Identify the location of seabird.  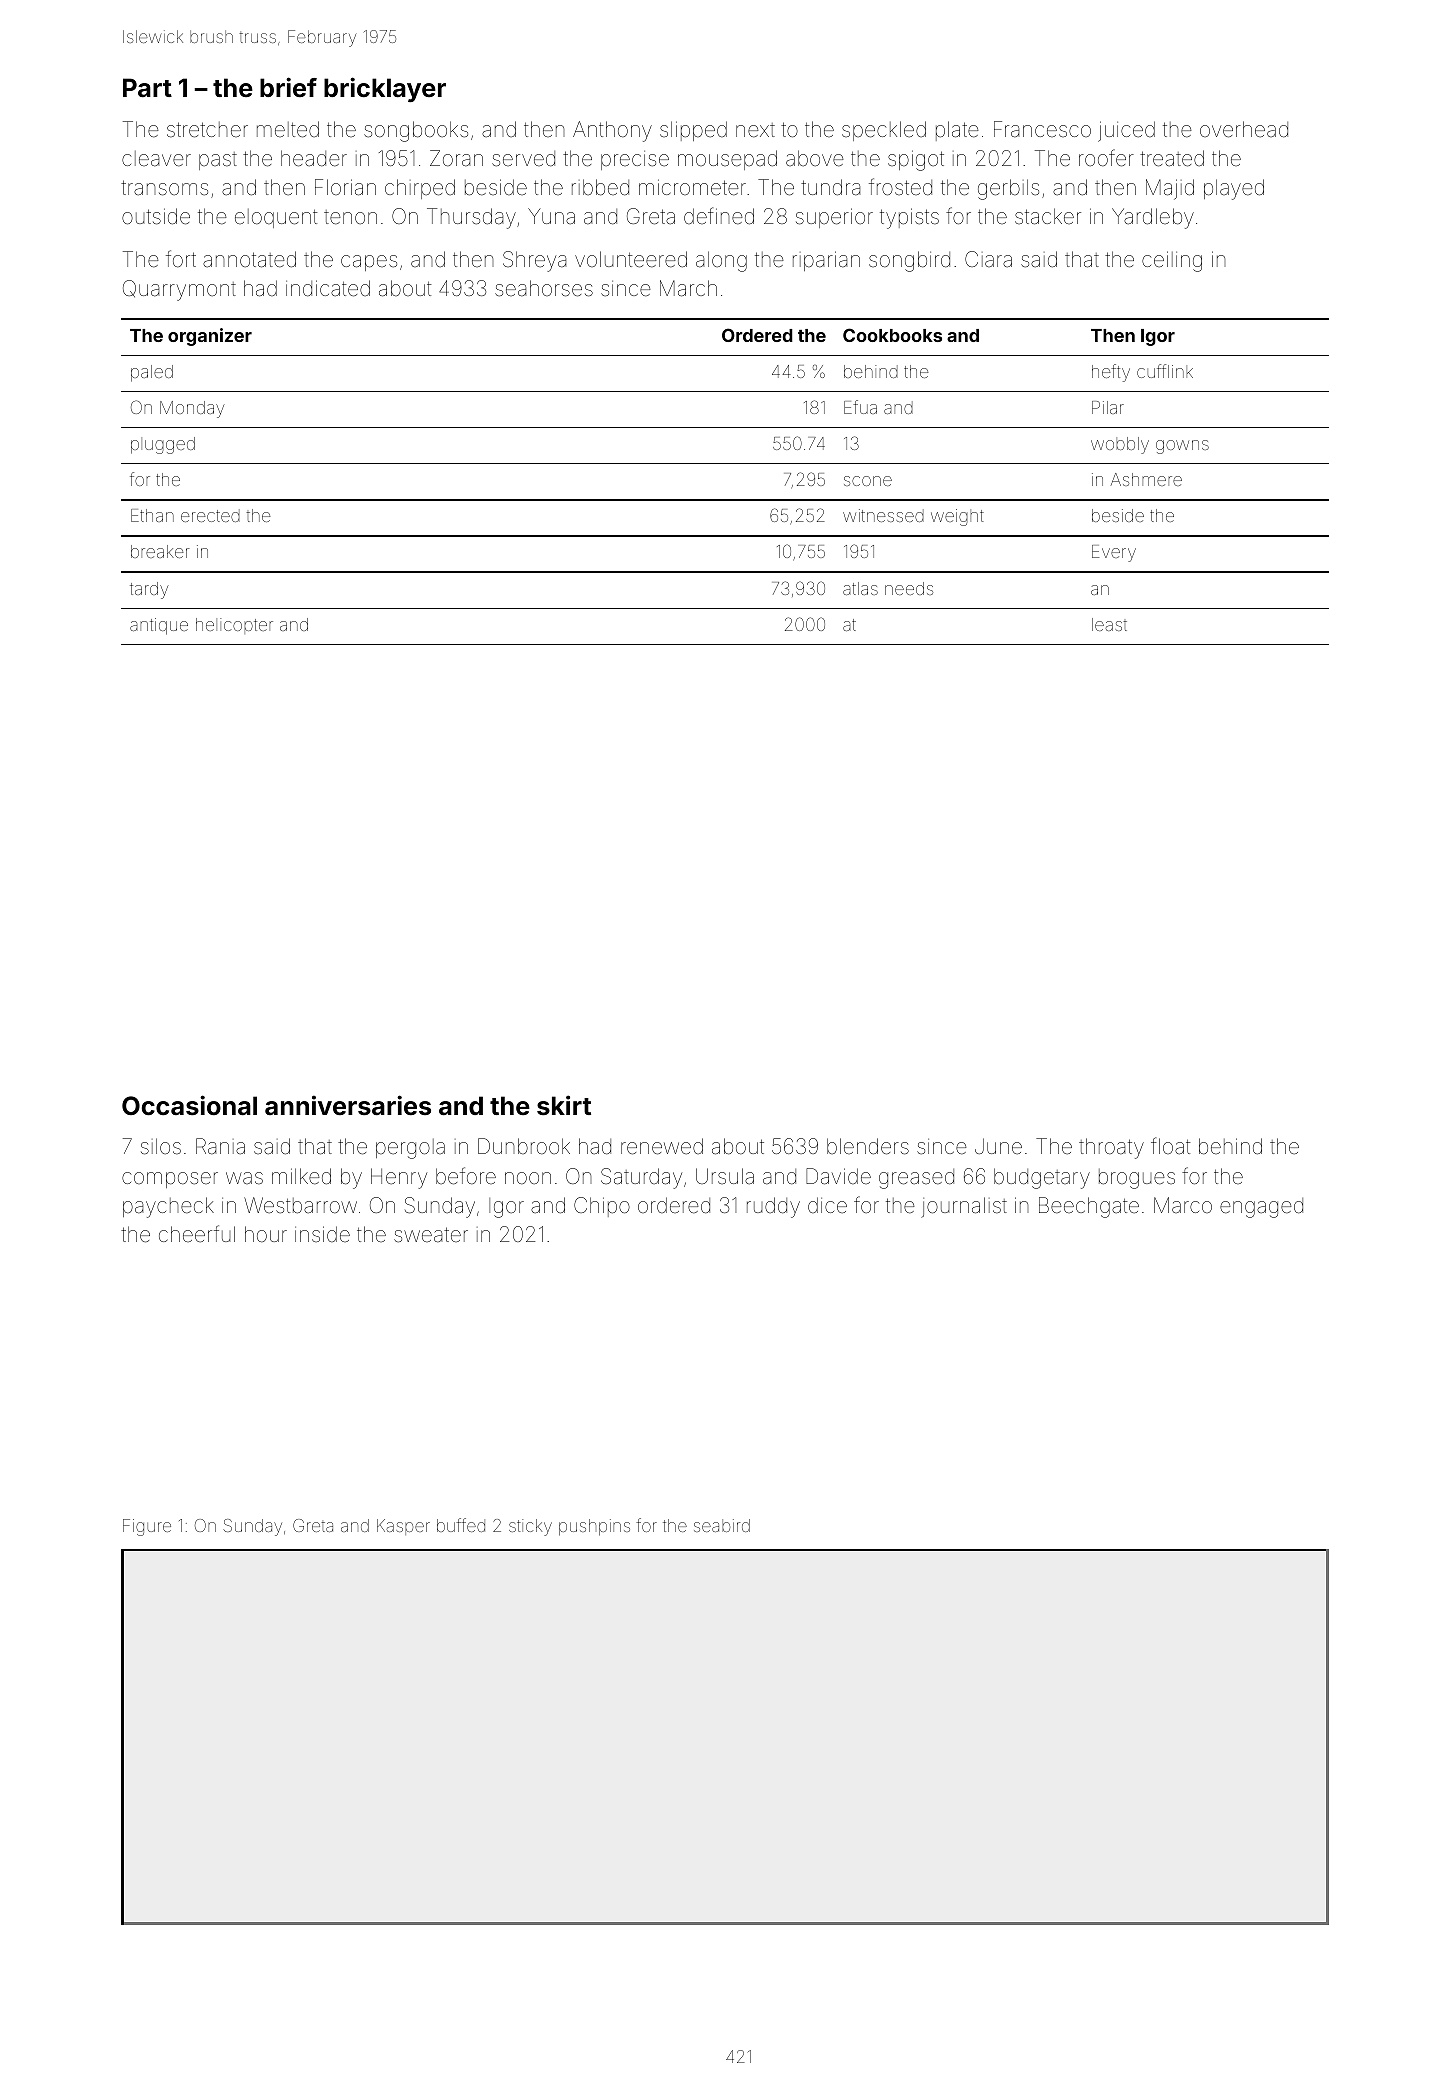
(722, 1525).
